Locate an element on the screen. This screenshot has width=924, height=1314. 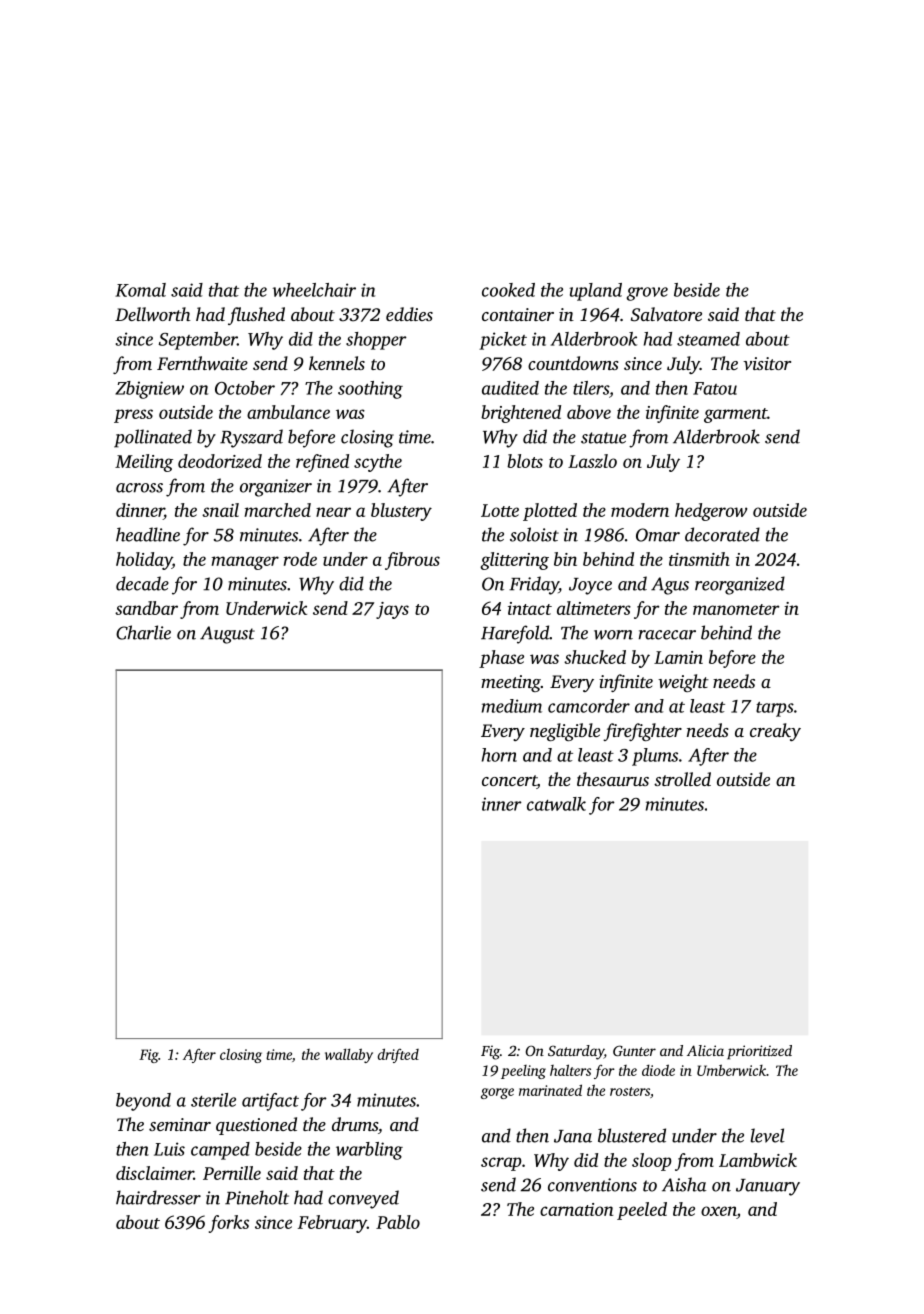
Alicia is located at coordinates (705, 1050).
